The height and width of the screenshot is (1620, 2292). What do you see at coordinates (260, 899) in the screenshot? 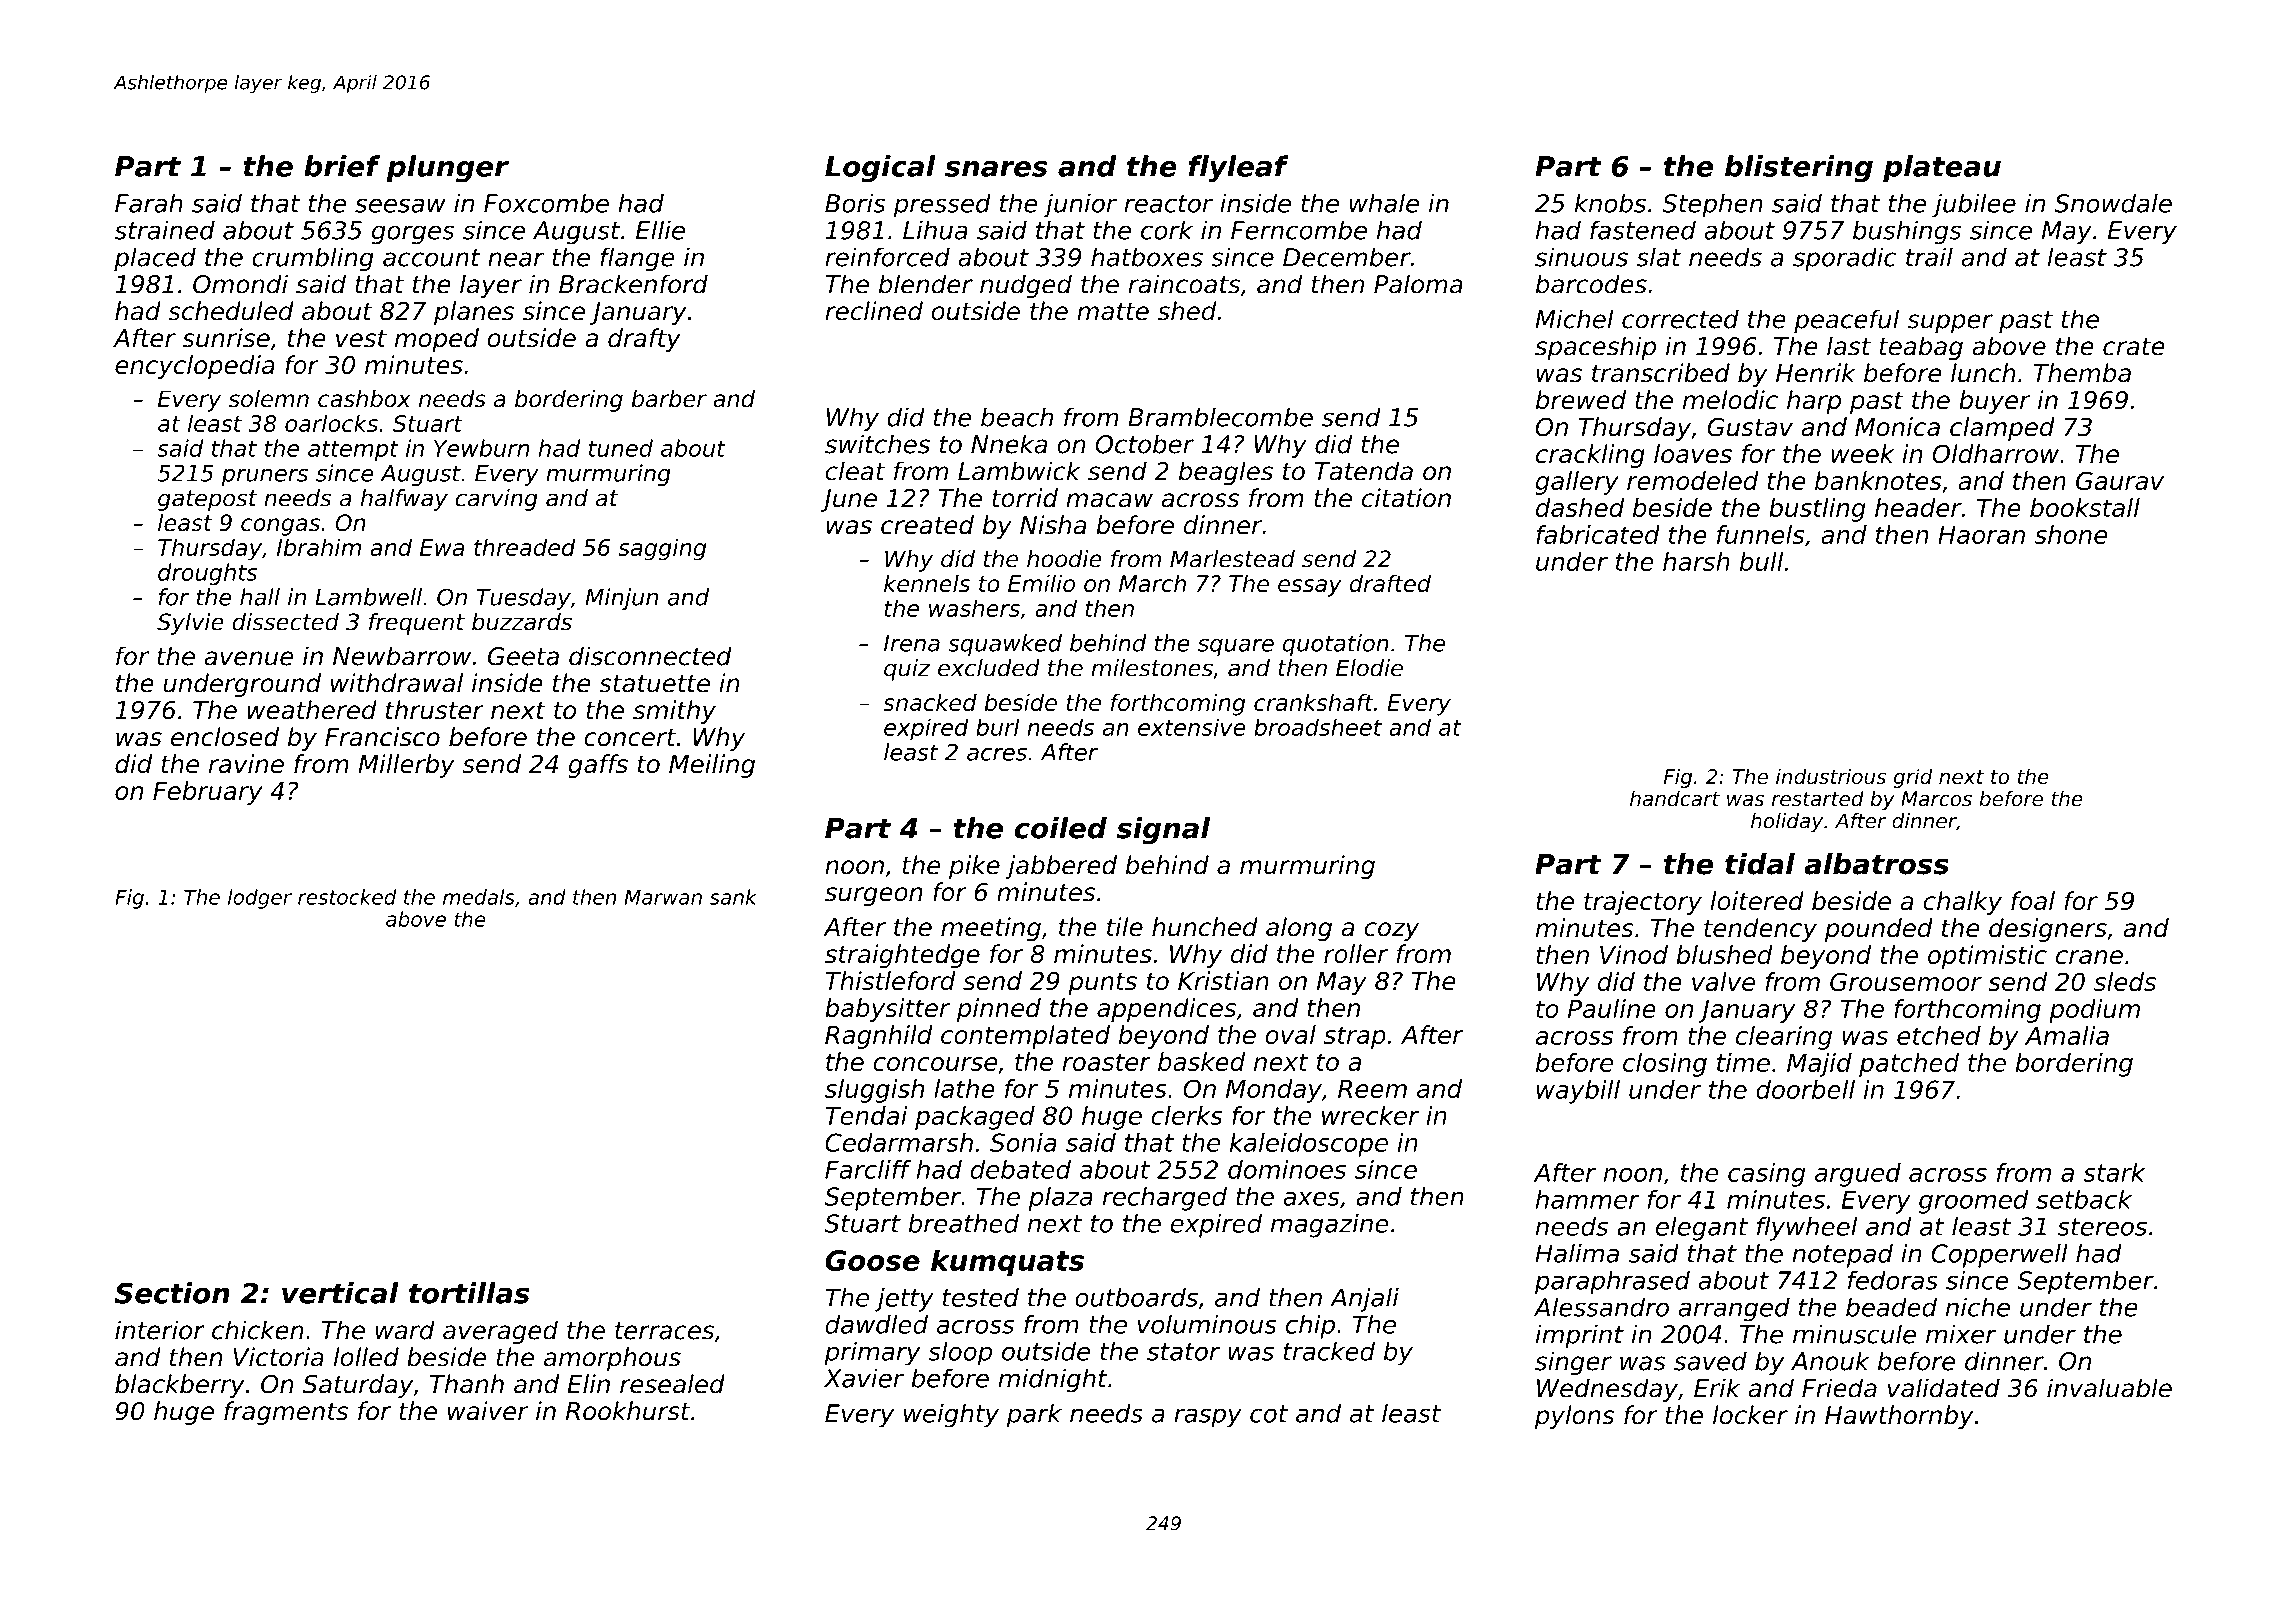
I see `lodger` at bounding box center [260, 899].
